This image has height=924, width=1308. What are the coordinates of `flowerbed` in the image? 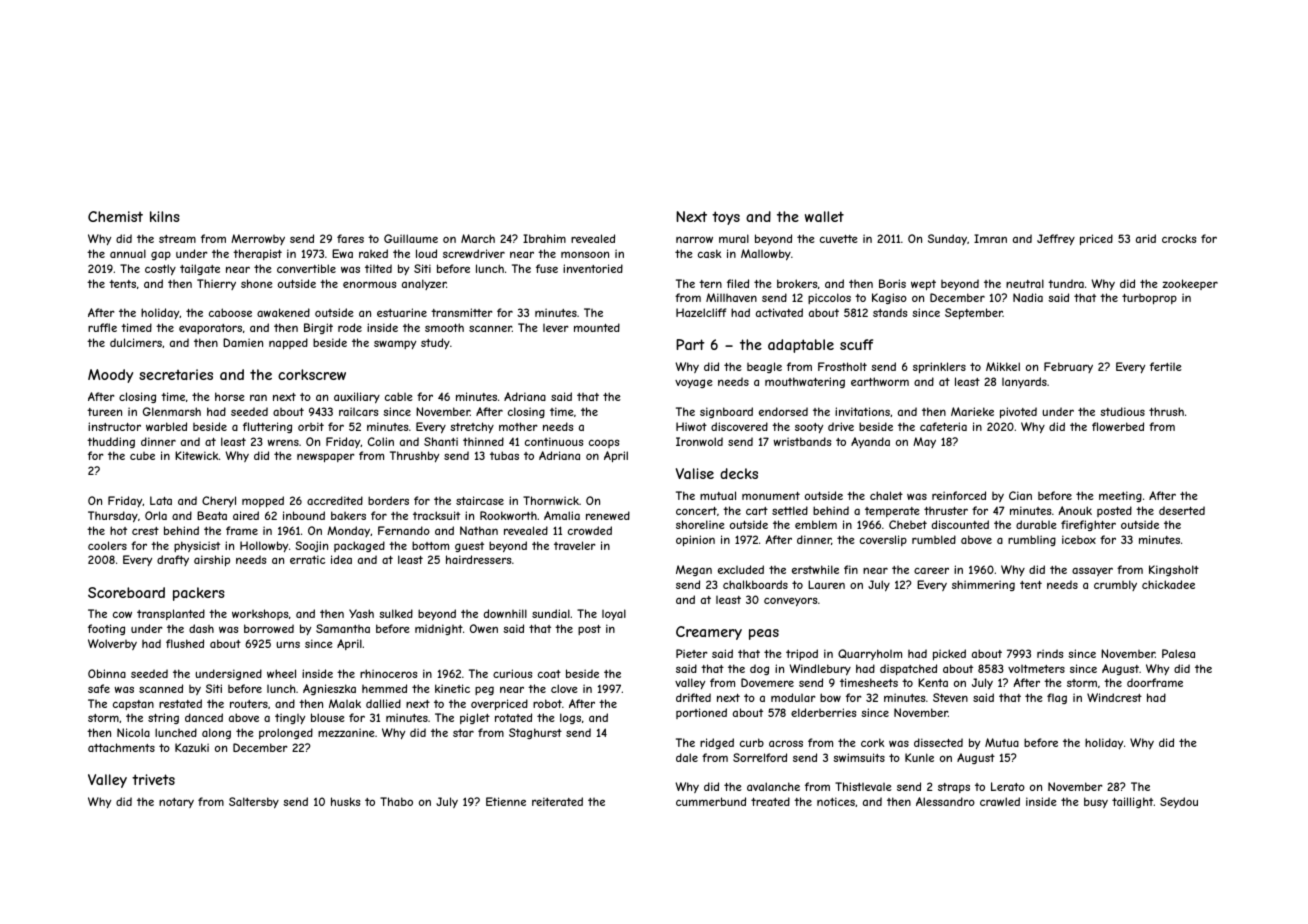 It's located at (1118, 426).
